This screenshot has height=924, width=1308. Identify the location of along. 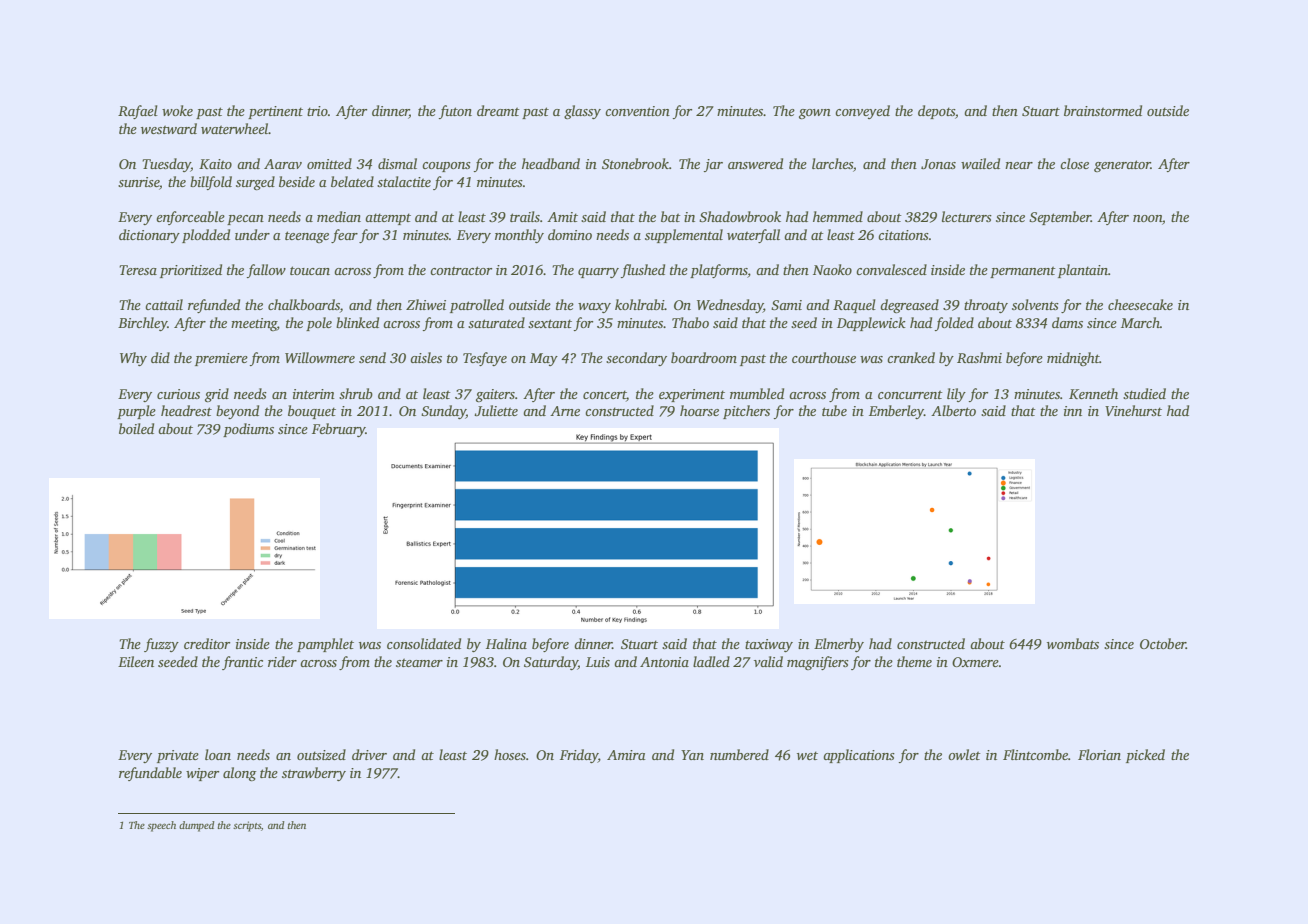
(239, 774).
